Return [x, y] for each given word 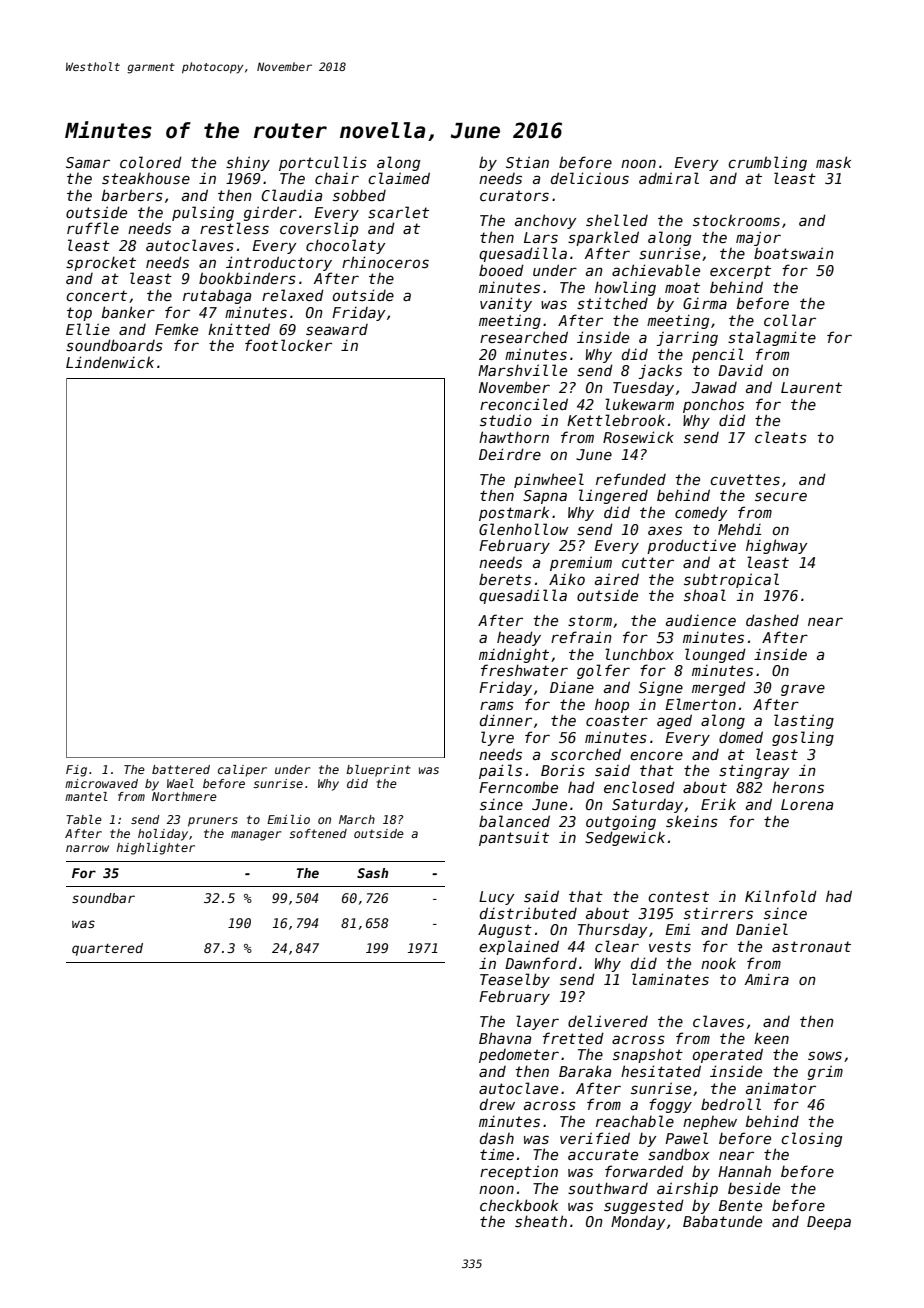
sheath [541, 1221]
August [505, 931]
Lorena [807, 804]
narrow [87, 848]
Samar [88, 162]
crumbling [767, 163]
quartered [107, 949]
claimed [399, 178]
